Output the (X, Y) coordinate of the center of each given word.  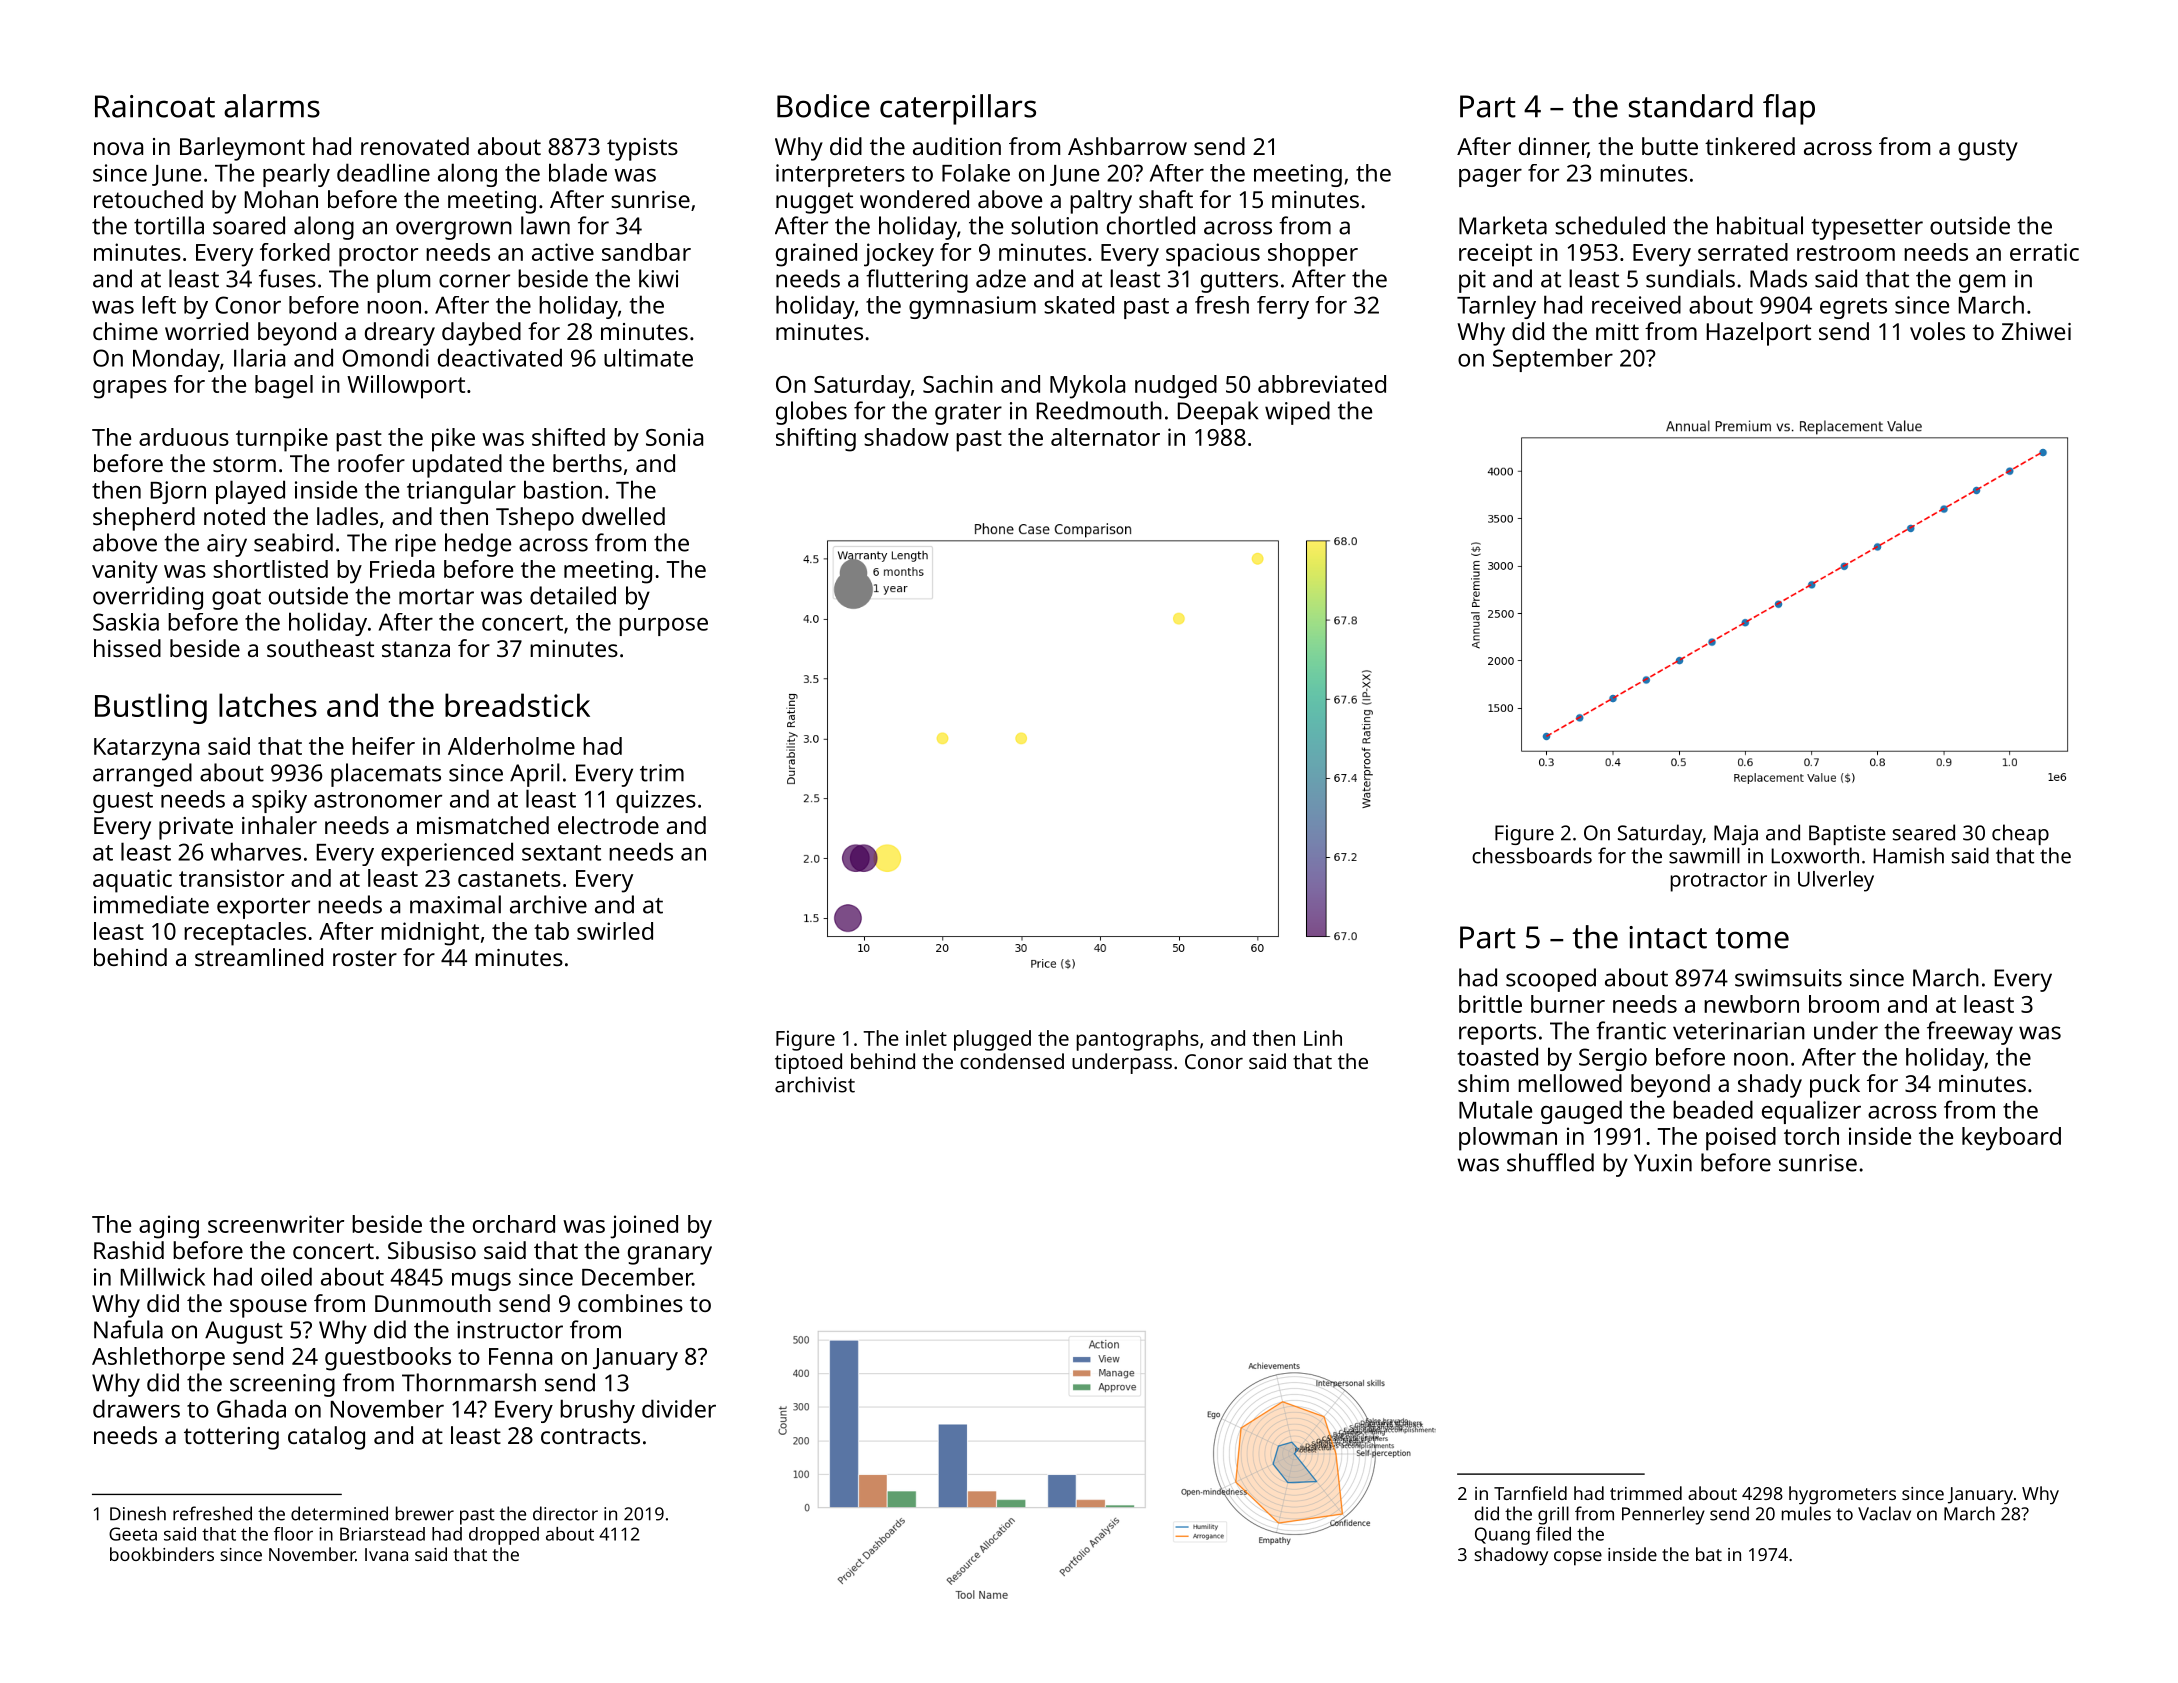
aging (169, 1227)
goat (236, 599)
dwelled (623, 516)
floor (293, 1534)
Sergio (1613, 1059)
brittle (1490, 1004)
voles (1937, 331)
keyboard (2011, 1139)
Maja (1736, 835)
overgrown (454, 230)
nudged (1176, 387)
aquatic (132, 881)
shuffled (1550, 1162)
